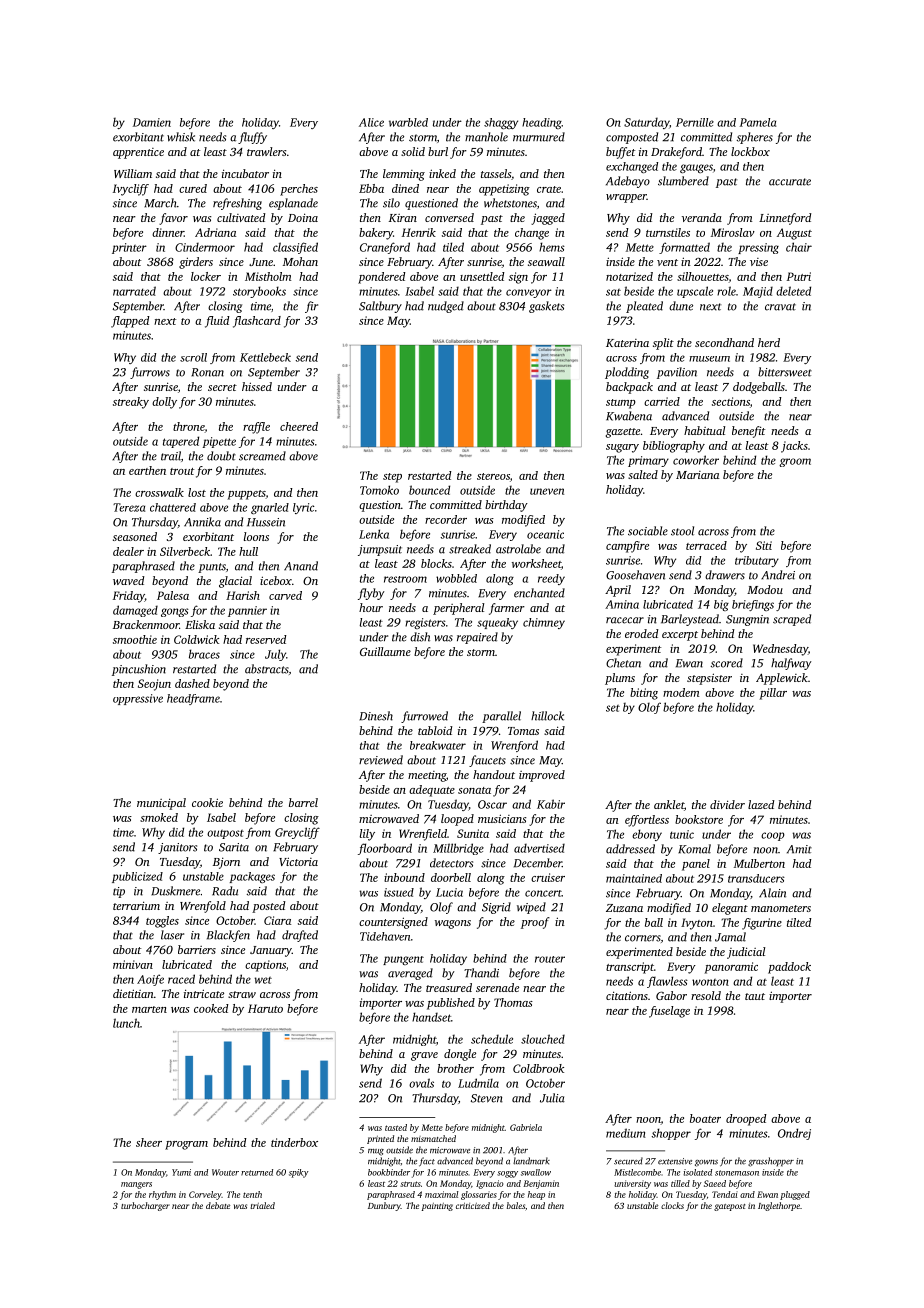 The width and height of the screenshot is (924, 1308). I want to click on Pamela, so click(758, 122).
